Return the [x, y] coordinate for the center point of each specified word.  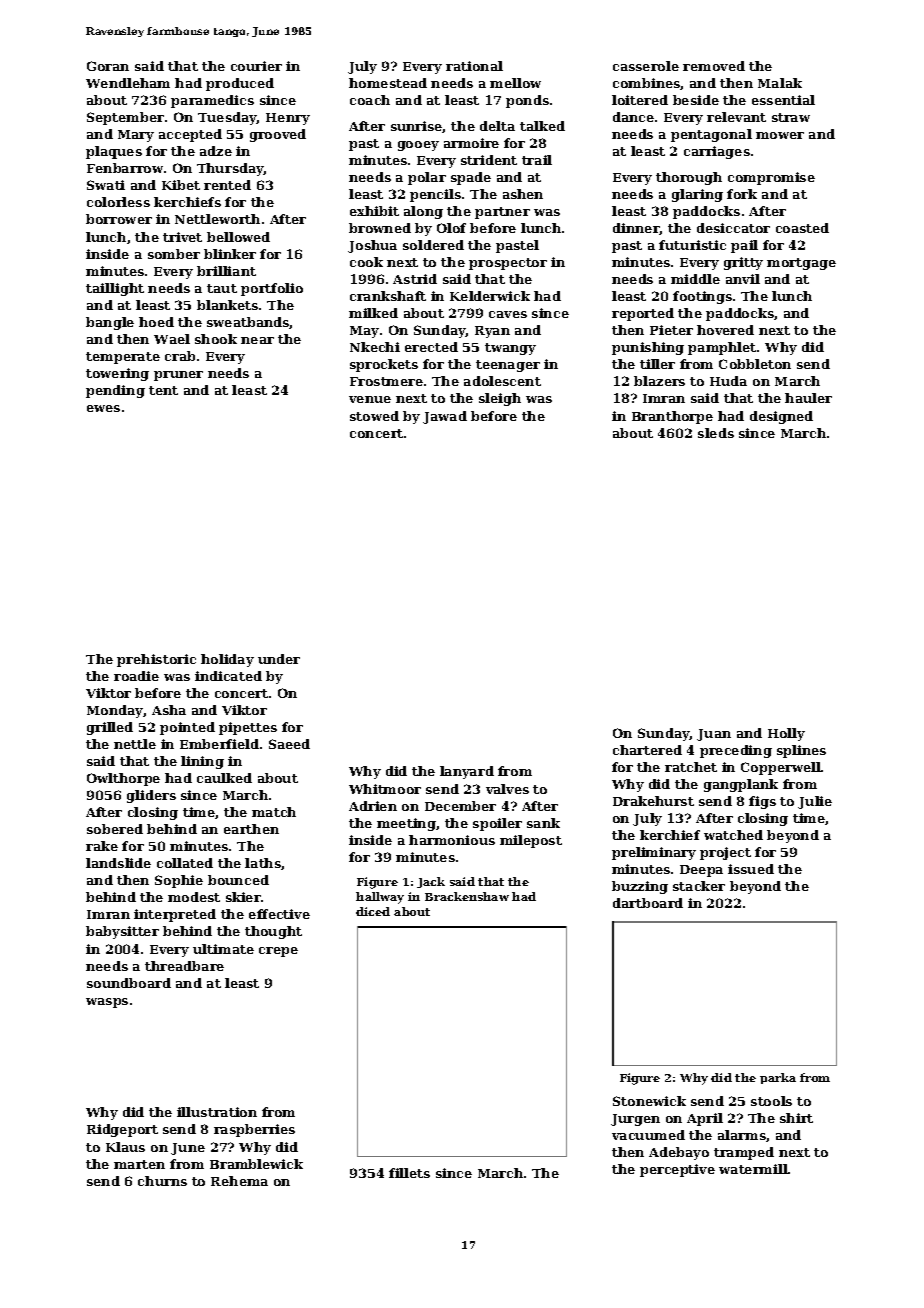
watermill [753, 1169]
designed [781, 417]
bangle [110, 323]
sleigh [500, 399]
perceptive [677, 1170]
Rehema [239, 1181]
